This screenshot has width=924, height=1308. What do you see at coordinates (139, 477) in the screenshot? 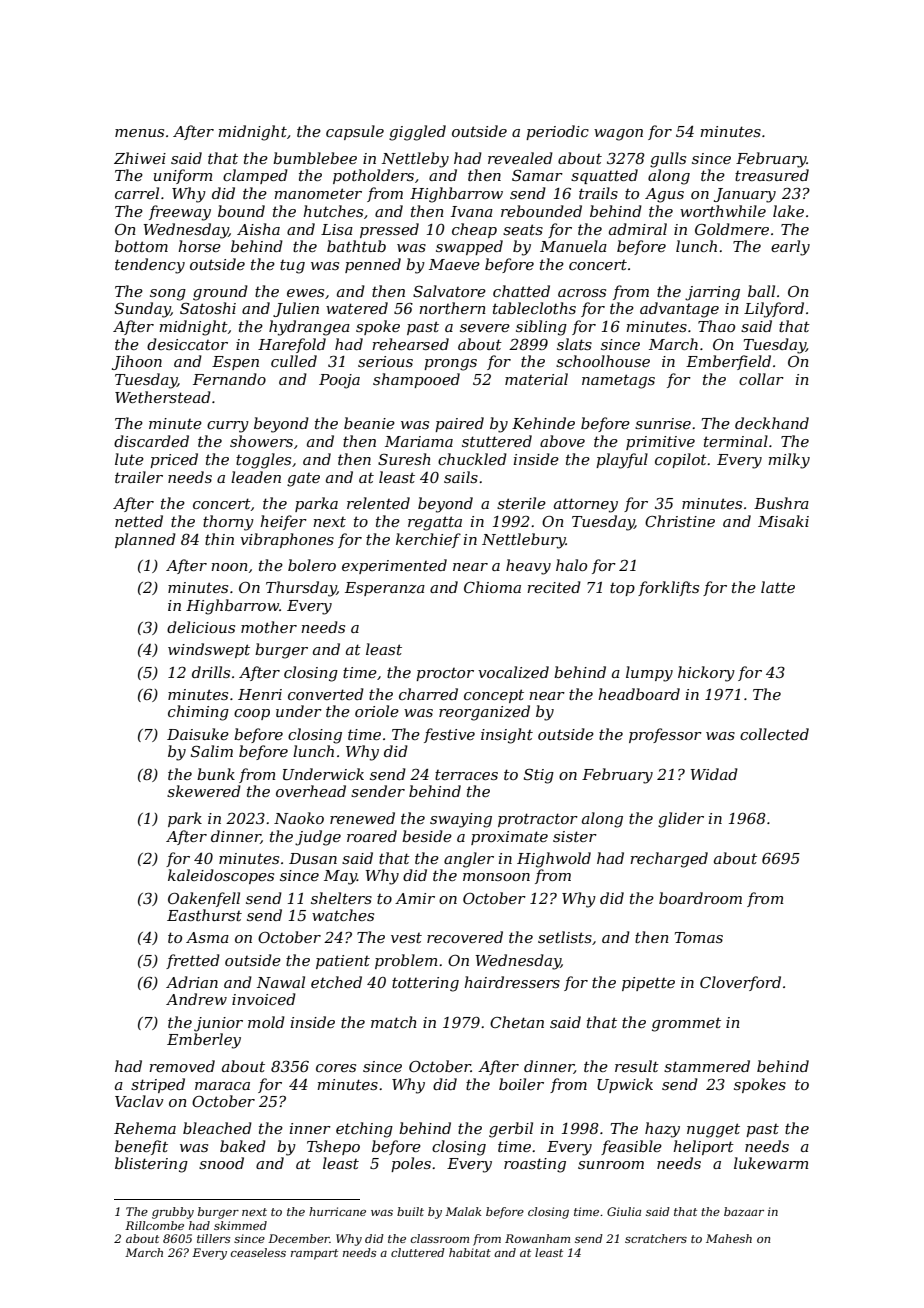
I see `trailer` at bounding box center [139, 477].
